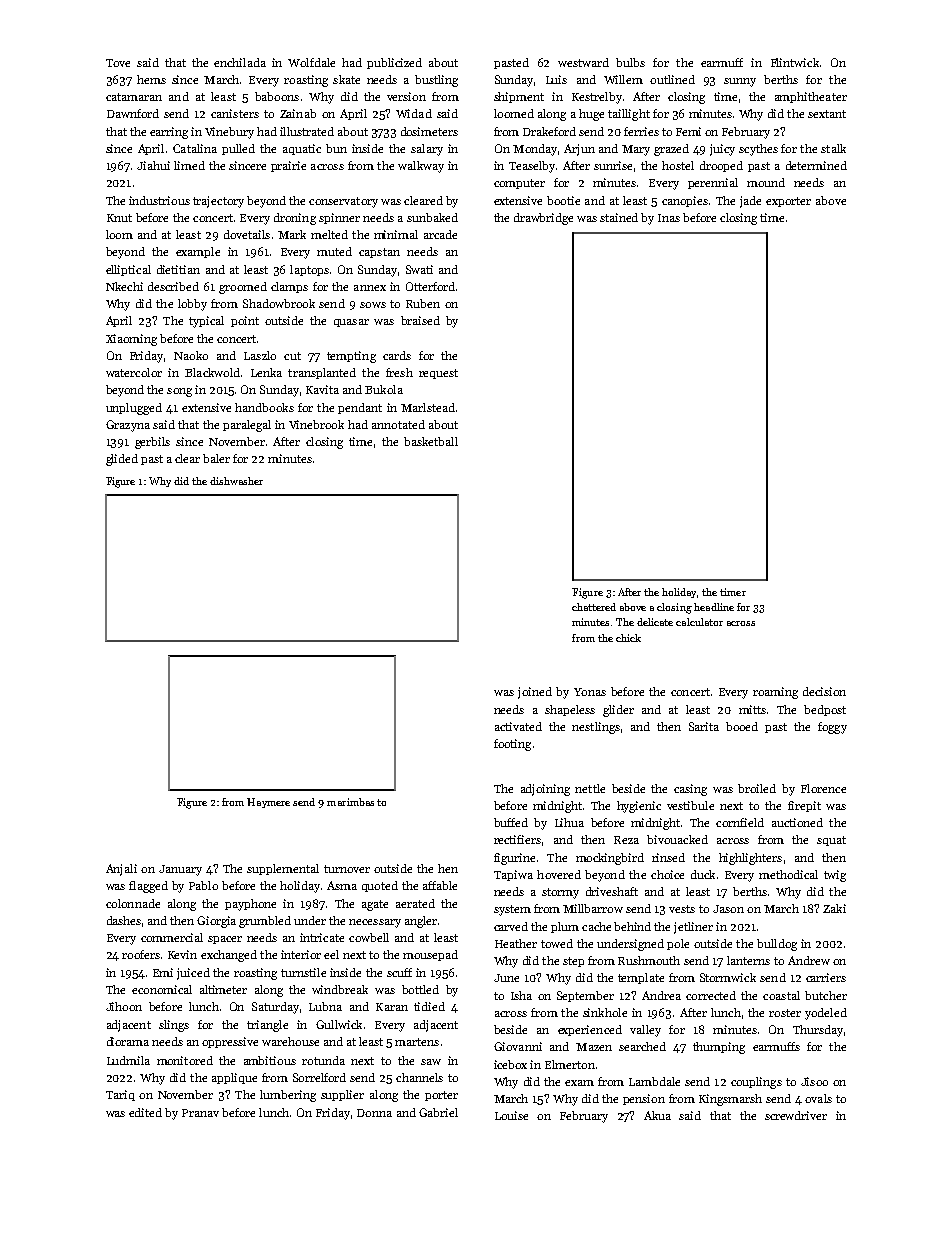 The height and width of the screenshot is (1233, 952). What do you see at coordinates (630, 62) in the screenshot?
I see `bulbs` at bounding box center [630, 62].
